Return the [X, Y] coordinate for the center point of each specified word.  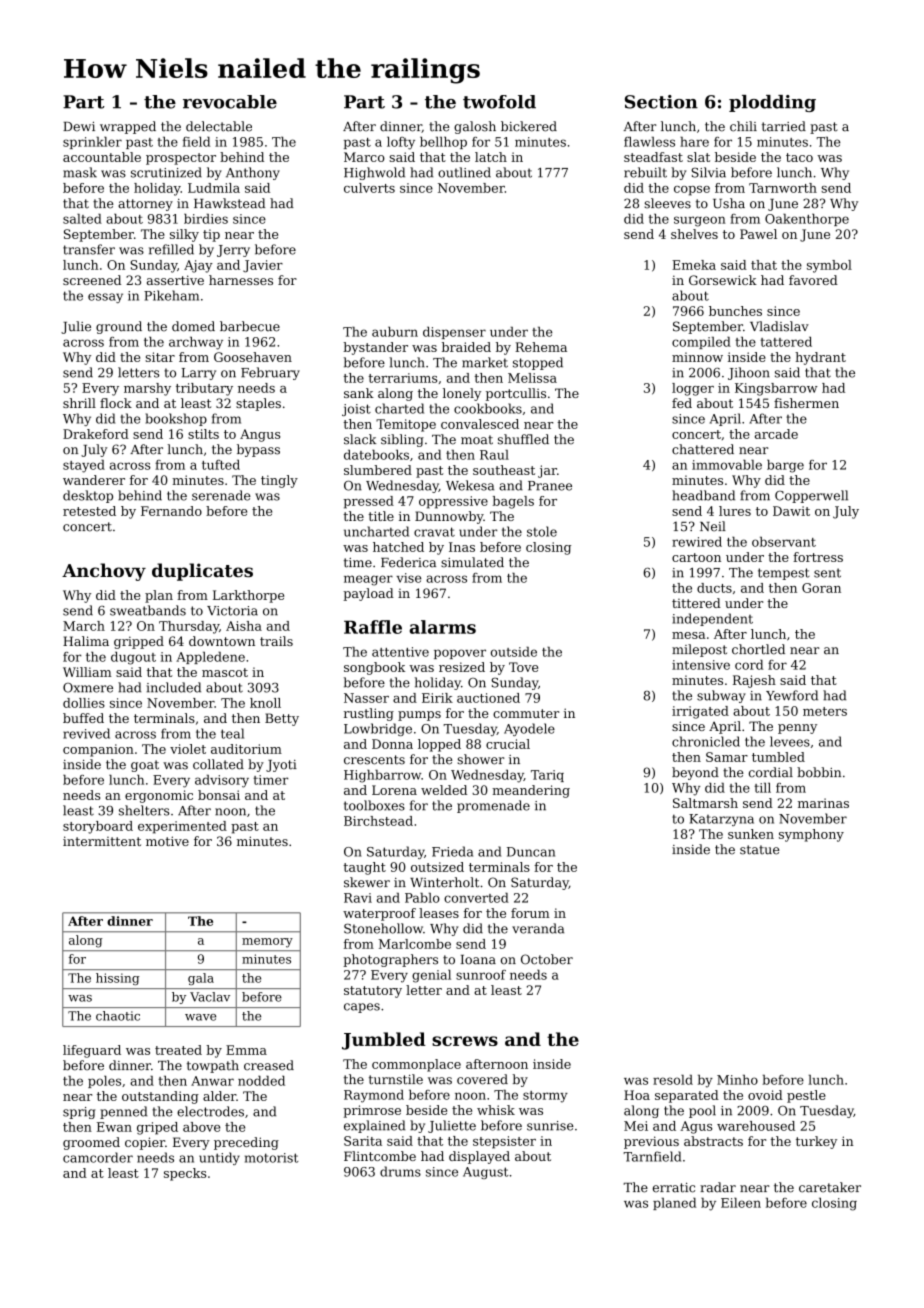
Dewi [79, 127]
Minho [737, 1080]
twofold [499, 102]
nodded [261, 1081]
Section [661, 102]
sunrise [550, 1126]
